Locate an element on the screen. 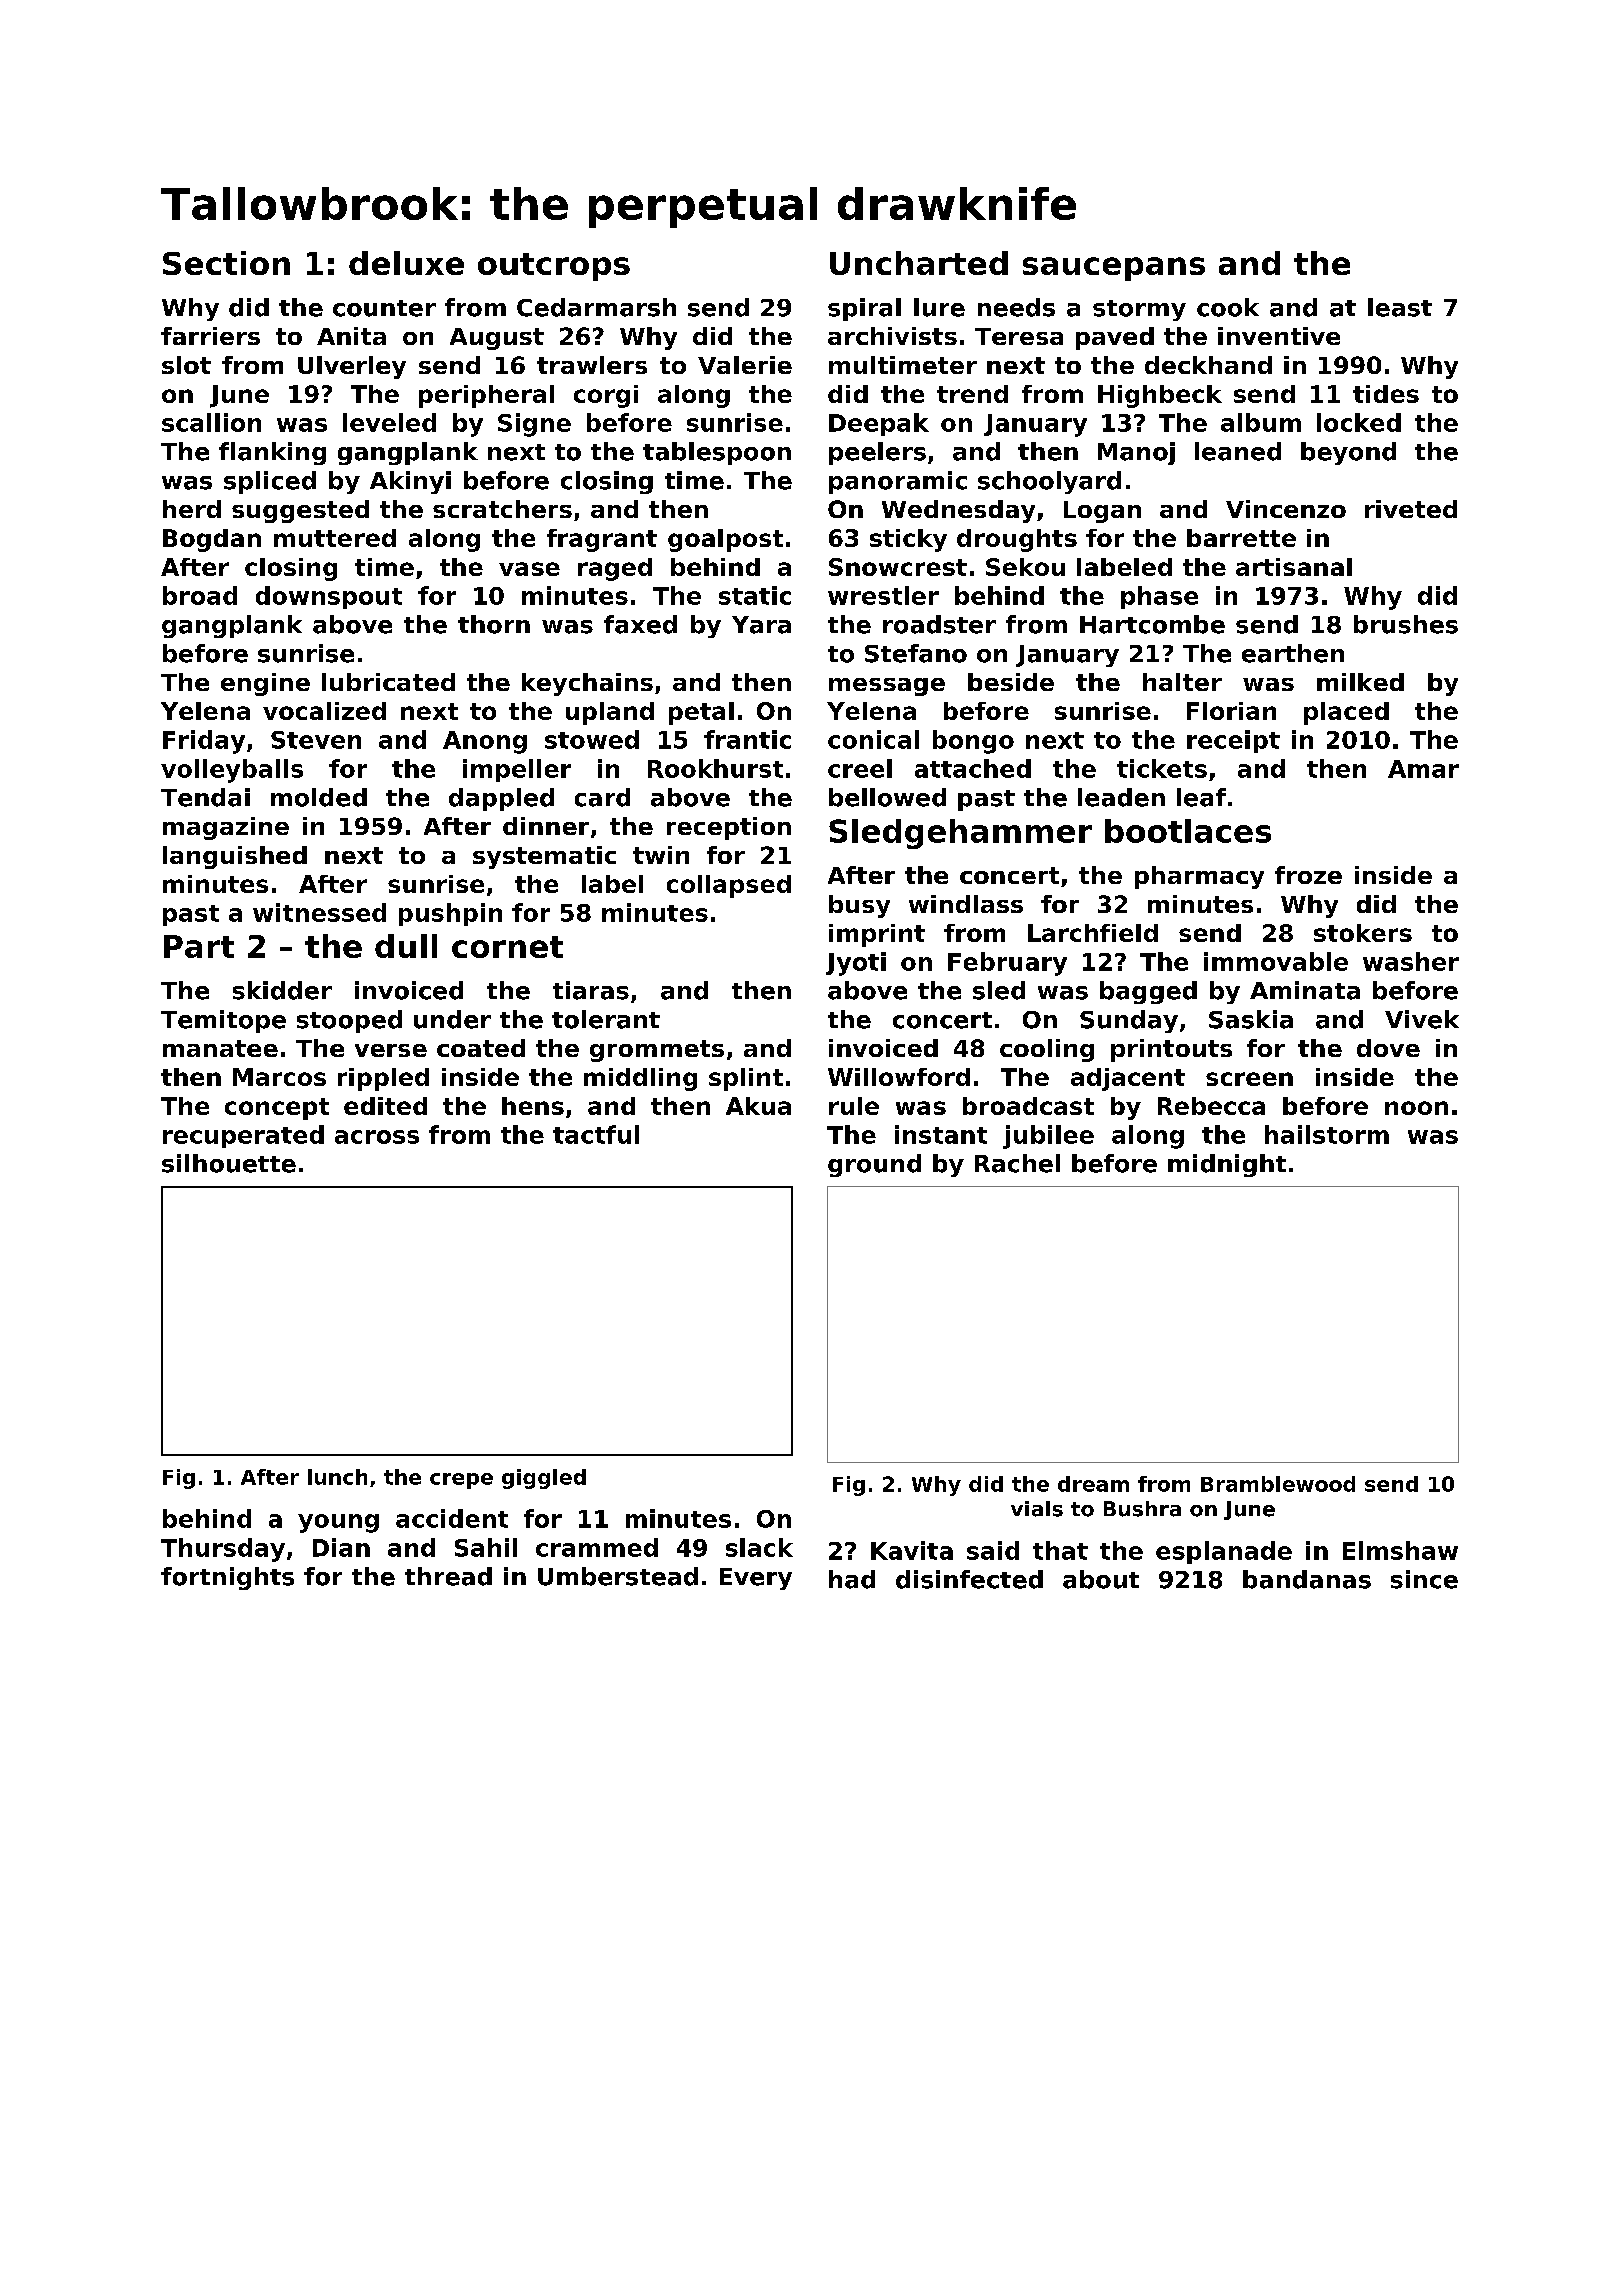 The image size is (1620, 2292). lunch is located at coordinates (337, 1477).
